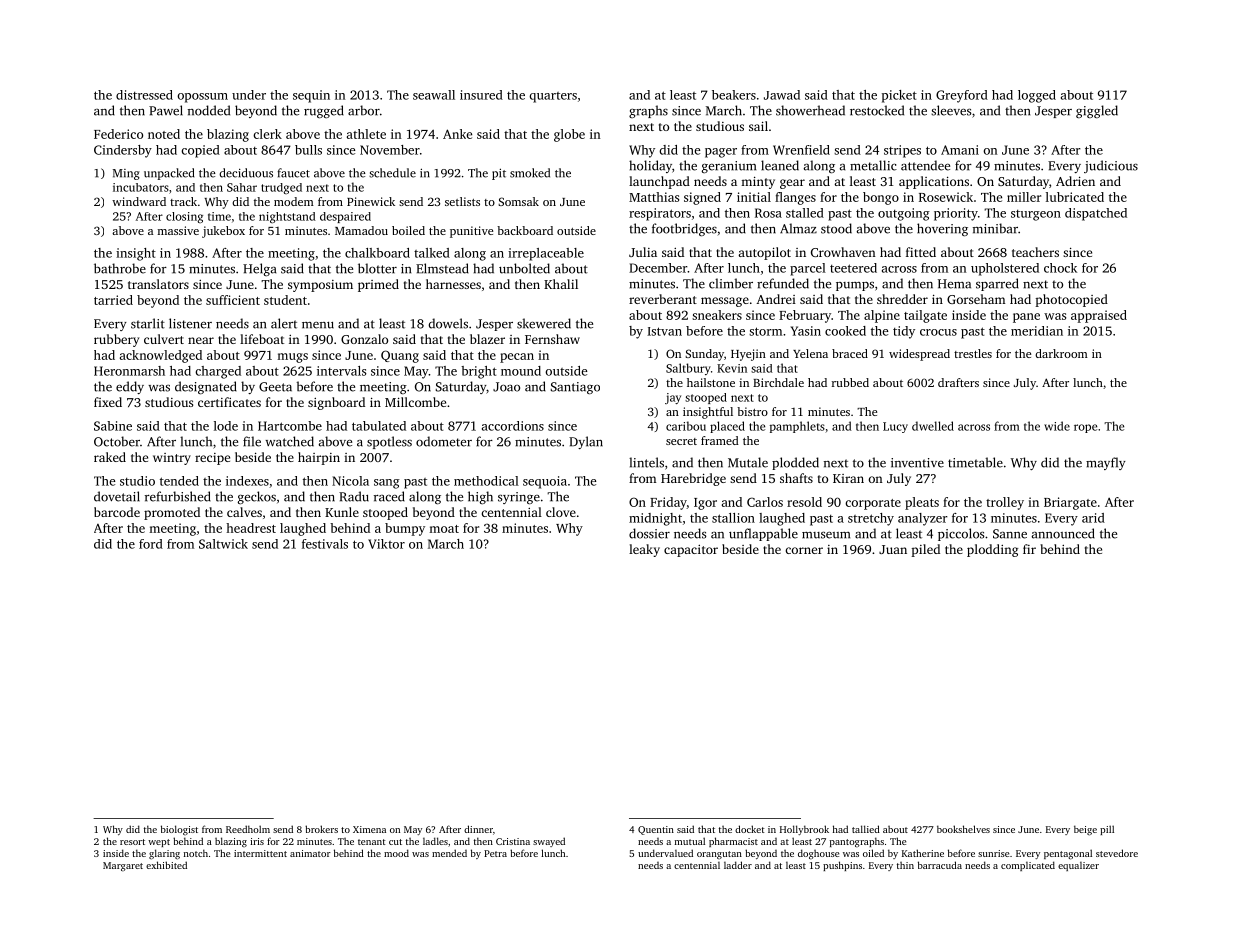 Image resolution: width=1233 pixels, height=952 pixels. I want to click on tabulated, so click(379, 426).
